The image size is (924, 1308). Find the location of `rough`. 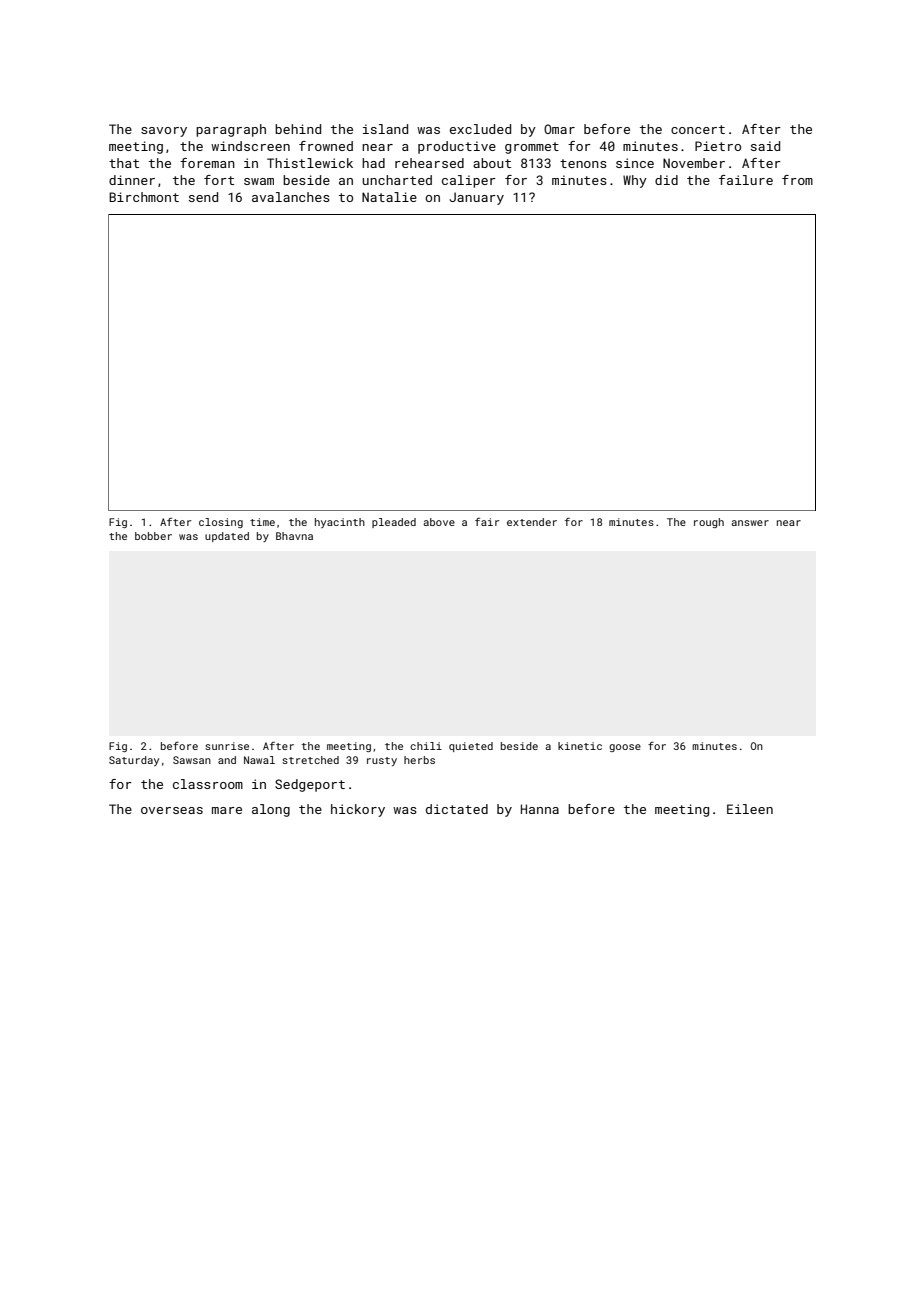

rough is located at coordinates (709, 523).
